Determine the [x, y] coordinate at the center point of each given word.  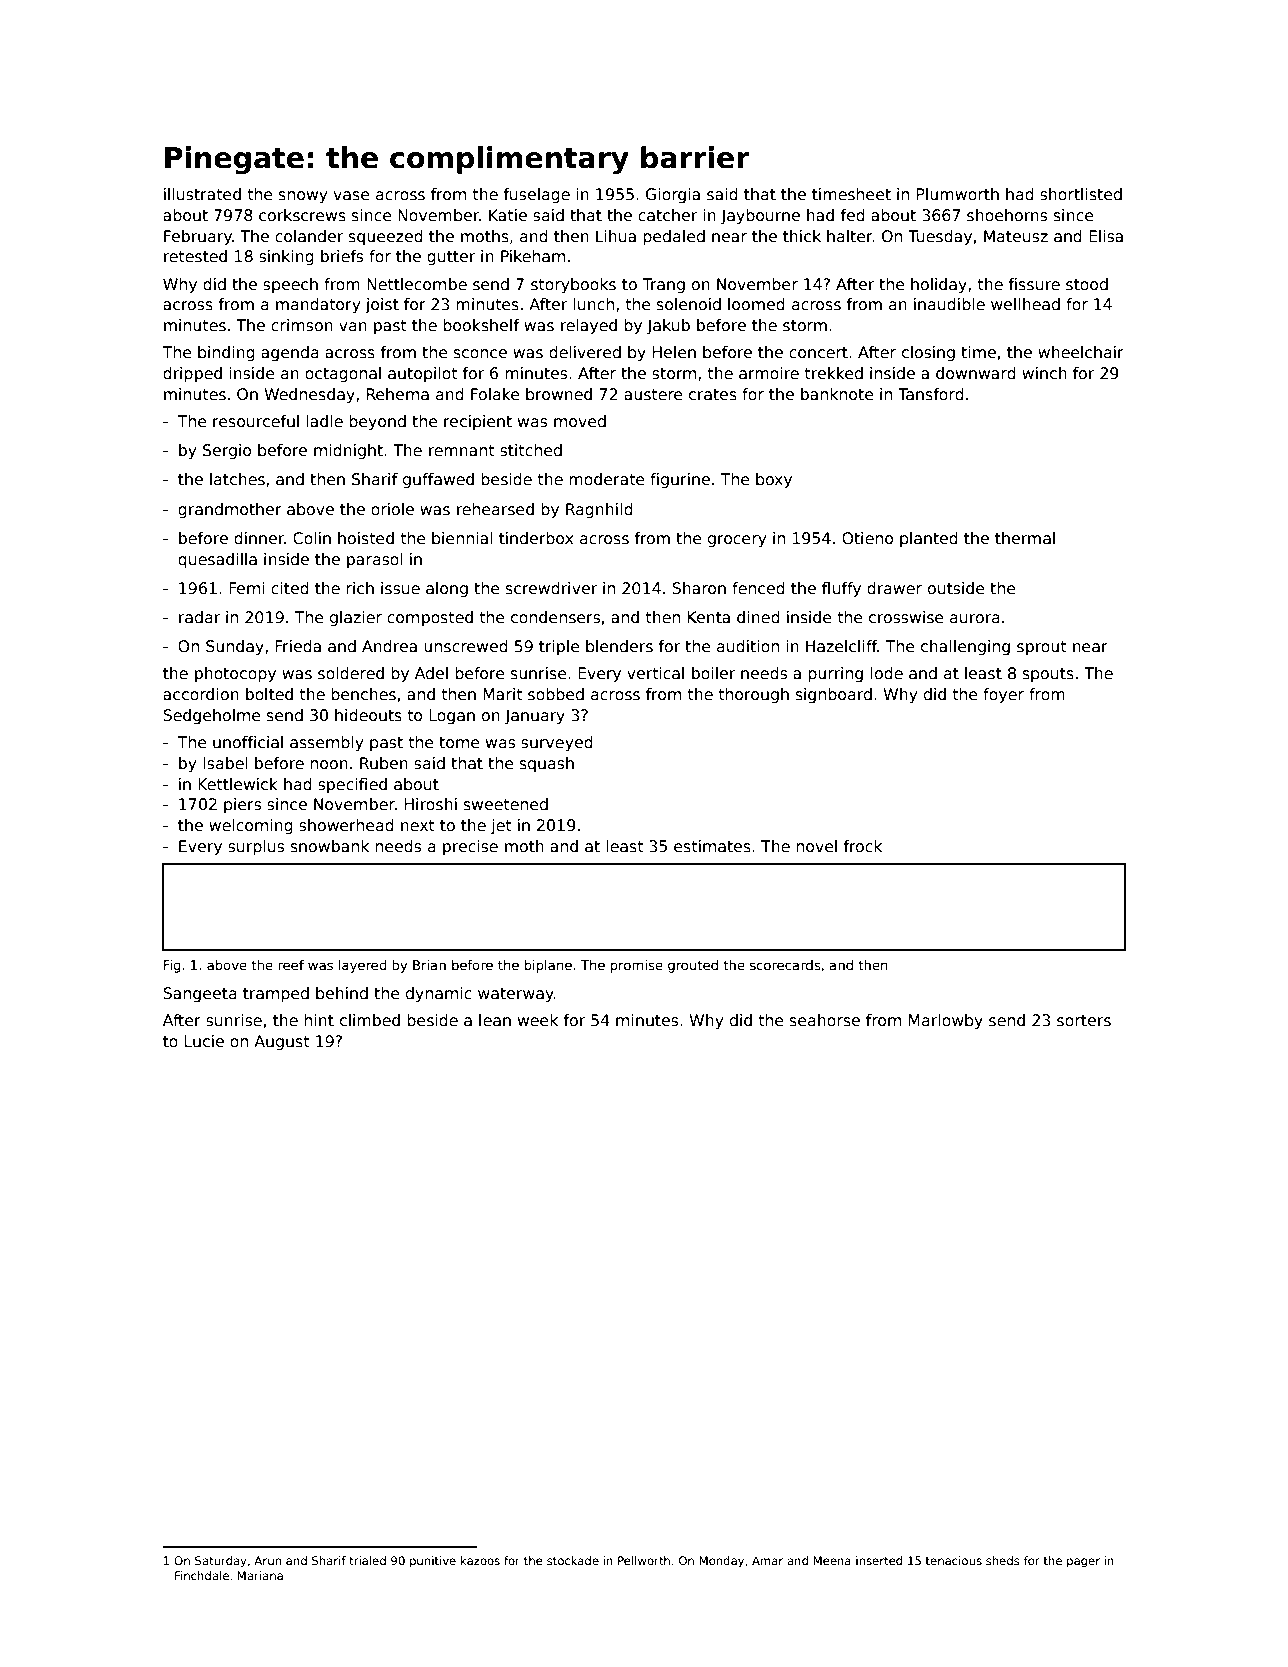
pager [1083, 1563]
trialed [367, 1560]
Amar [767, 1560]
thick [802, 236]
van [353, 326]
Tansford [931, 394]
